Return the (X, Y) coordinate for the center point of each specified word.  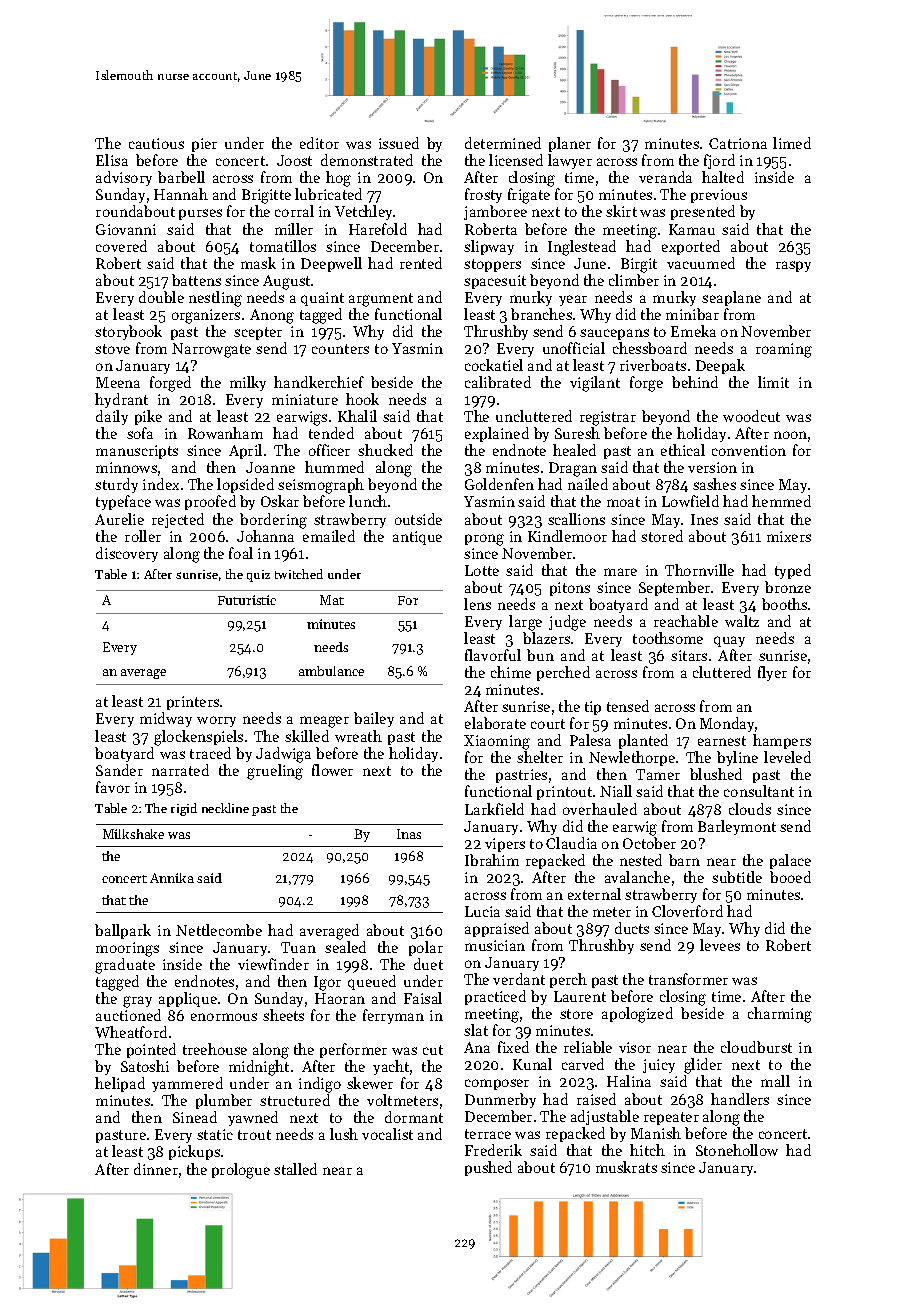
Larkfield (494, 809)
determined (503, 143)
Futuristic (247, 600)
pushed (488, 1168)
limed (792, 143)
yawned (253, 1118)
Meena (118, 382)
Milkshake (133, 834)
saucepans (614, 334)
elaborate (495, 723)
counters (340, 349)
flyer (772, 673)
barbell (181, 177)
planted (643, 741)
